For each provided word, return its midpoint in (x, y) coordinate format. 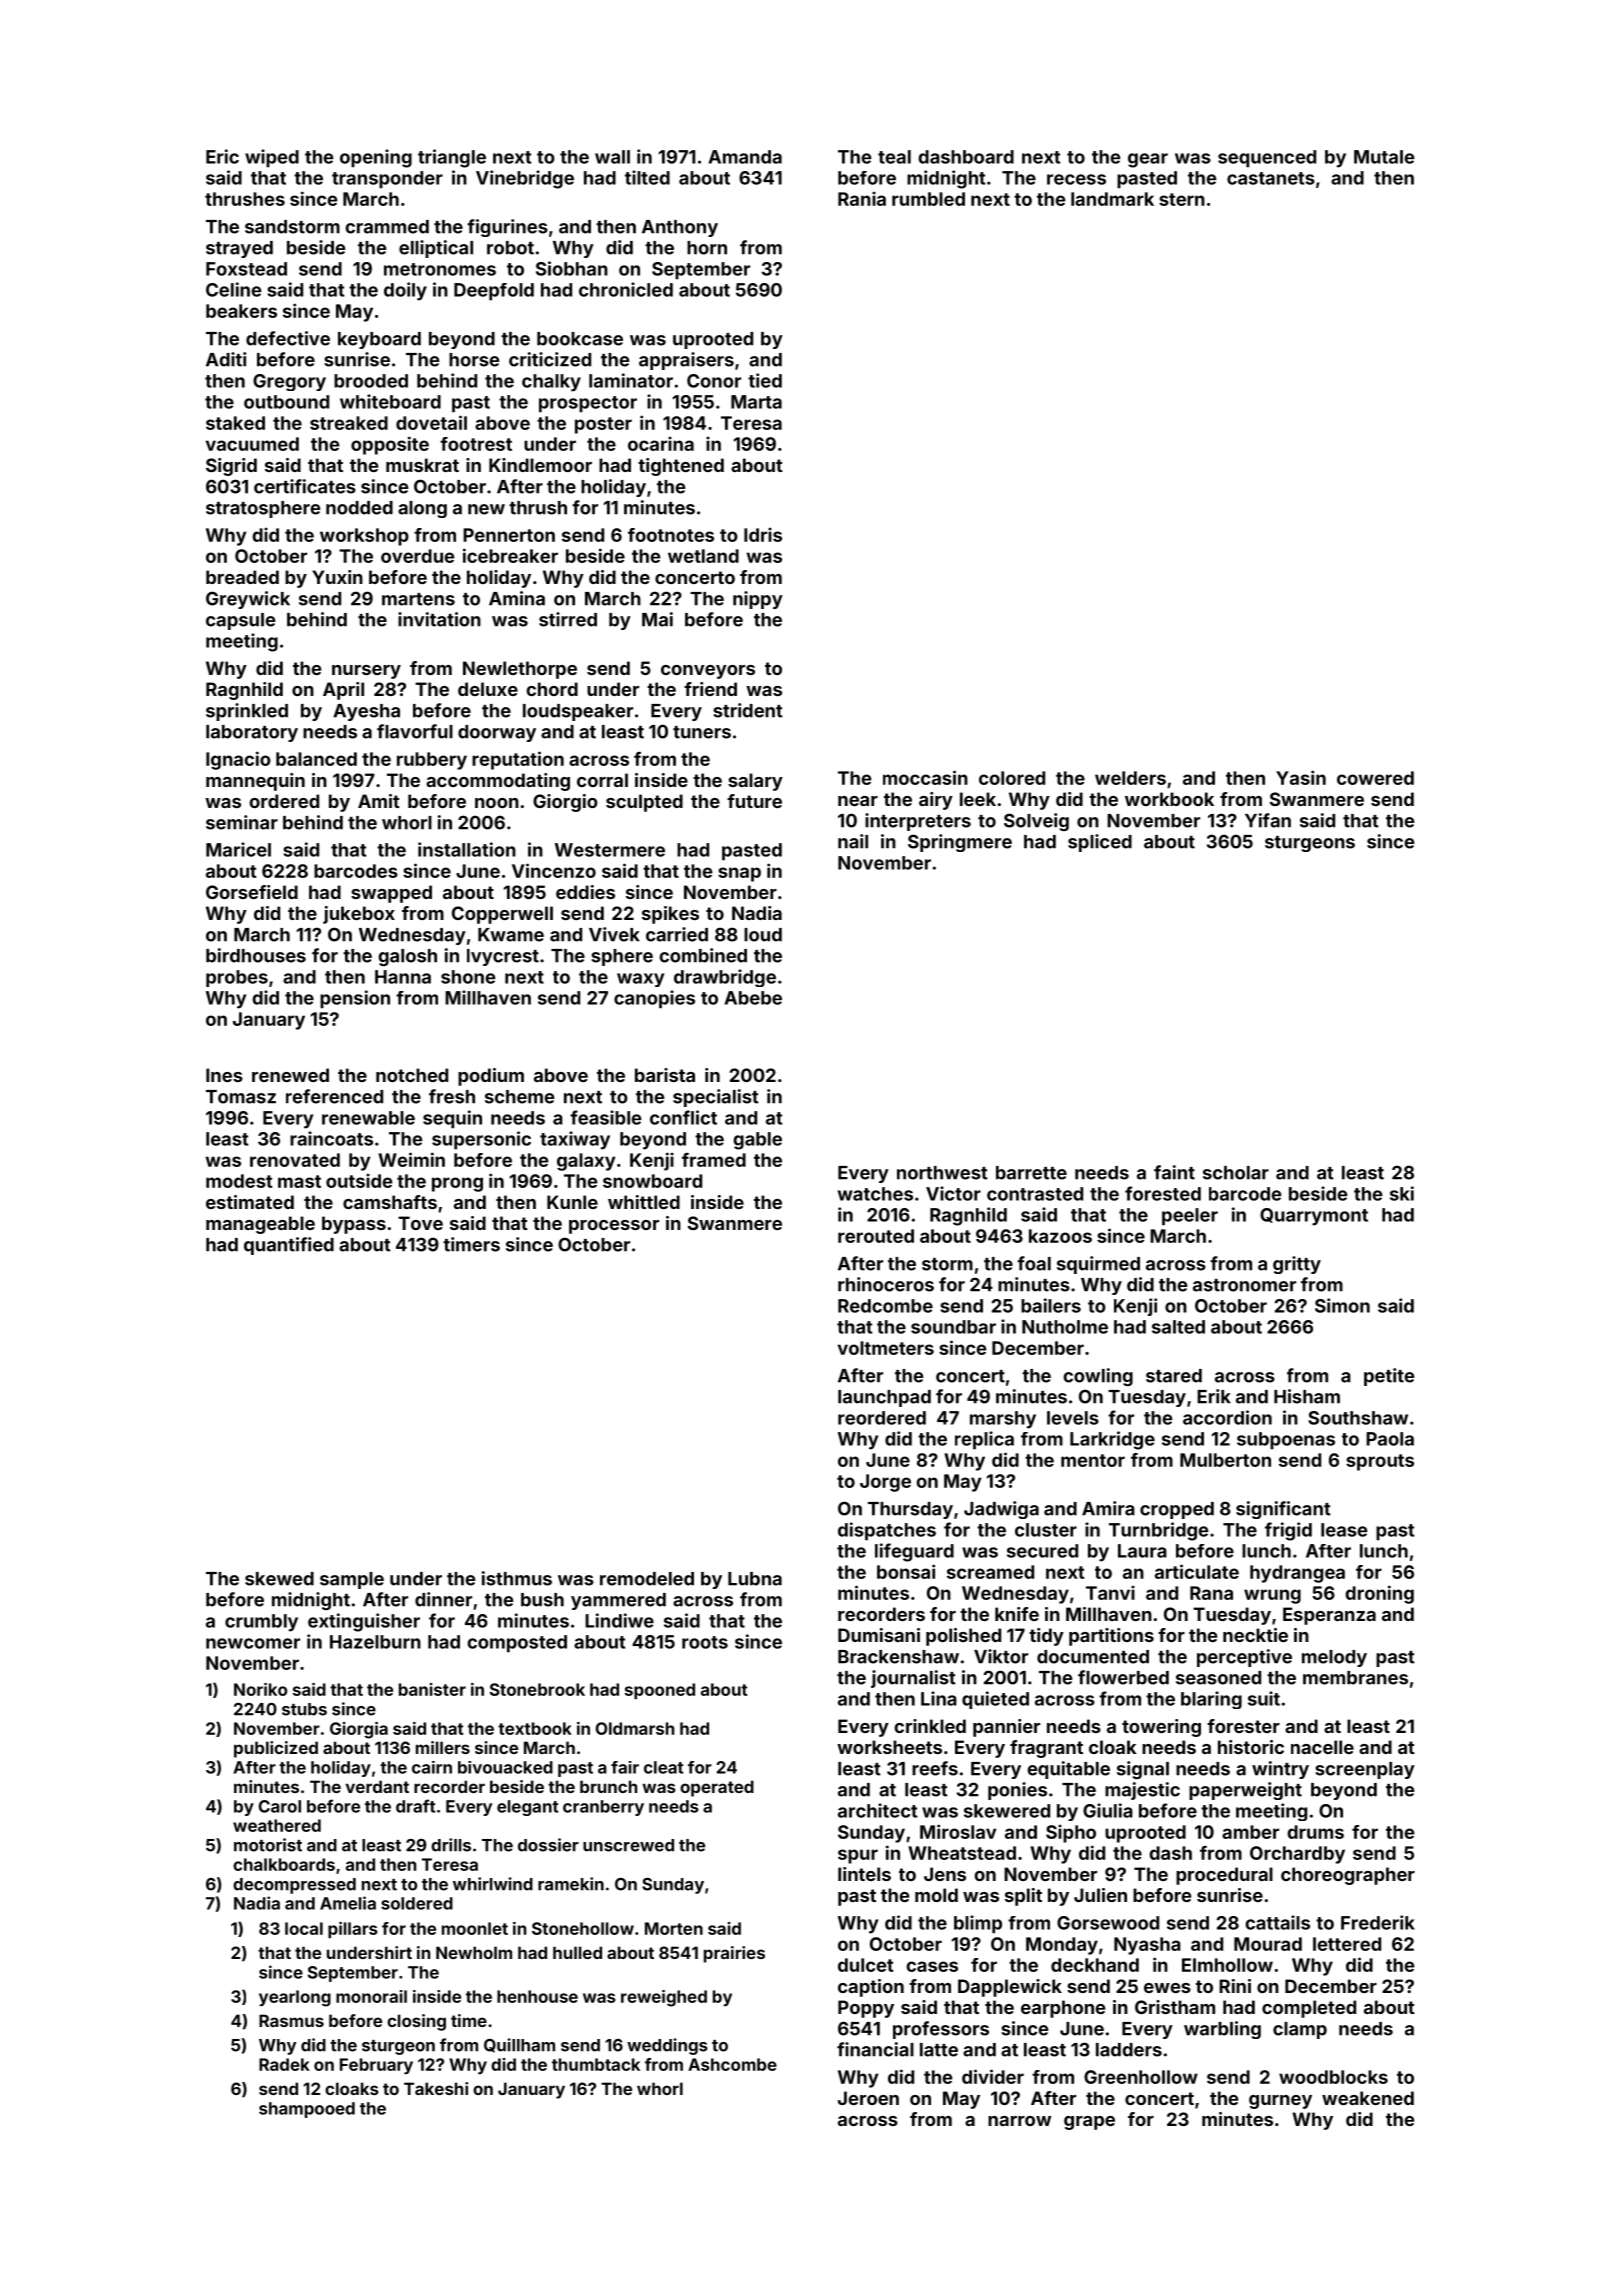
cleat (663, 1767)
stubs (304, 1709)
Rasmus (291, 2020)
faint (1174, 1172)
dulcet (865, 1965)
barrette (1031, 1173)
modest (239, 1181)
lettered (1347, 1944)
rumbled (928, 199)
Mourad (1268, 1944)
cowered (1375, 778)
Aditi (226, 359)
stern (1182, 199)
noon (497, 803)
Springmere (960, 843)
